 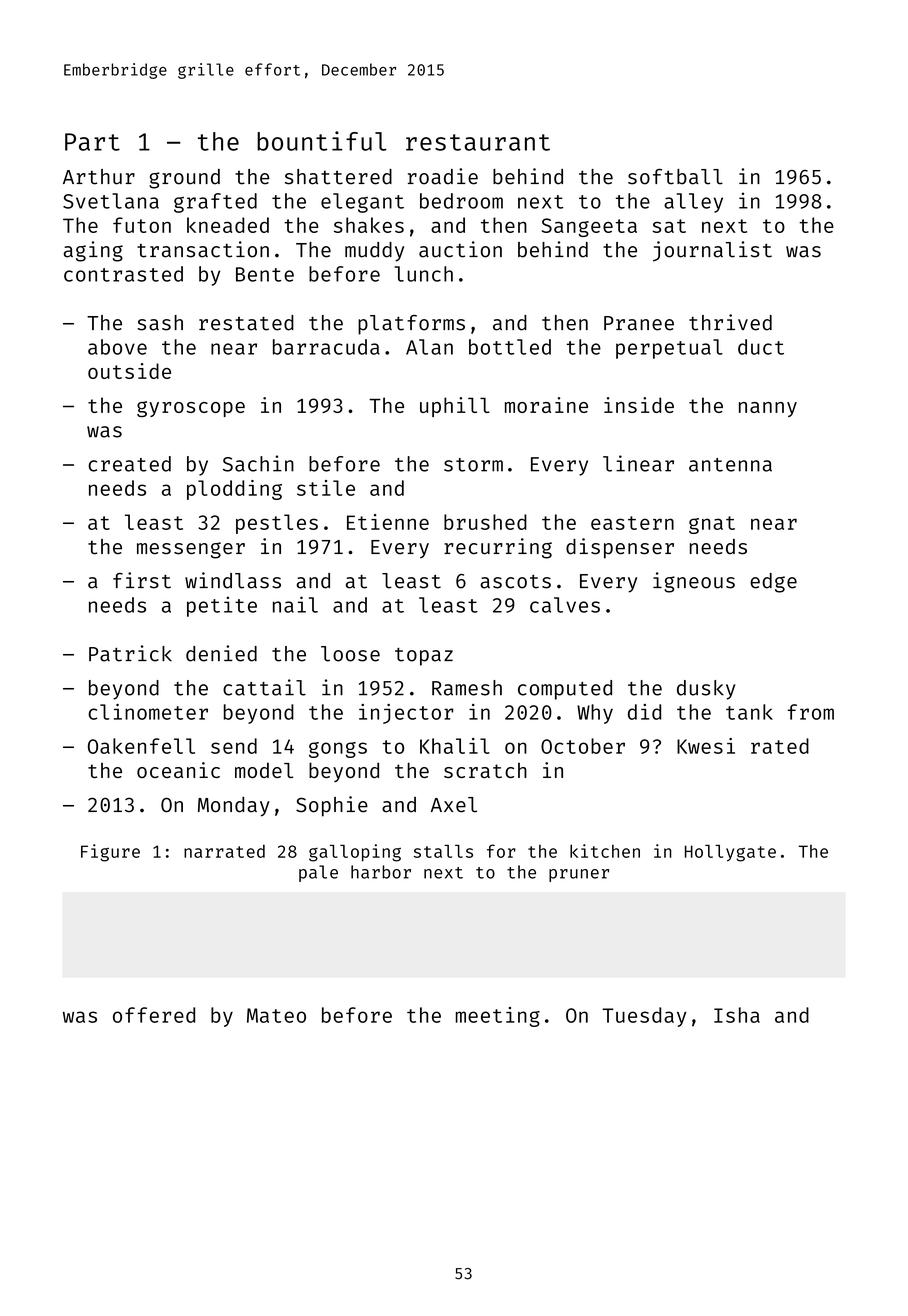 What do you see at coordinates (322, 141) in the screenshot?
I see `bountiful` at bounding box center [322, 141].
